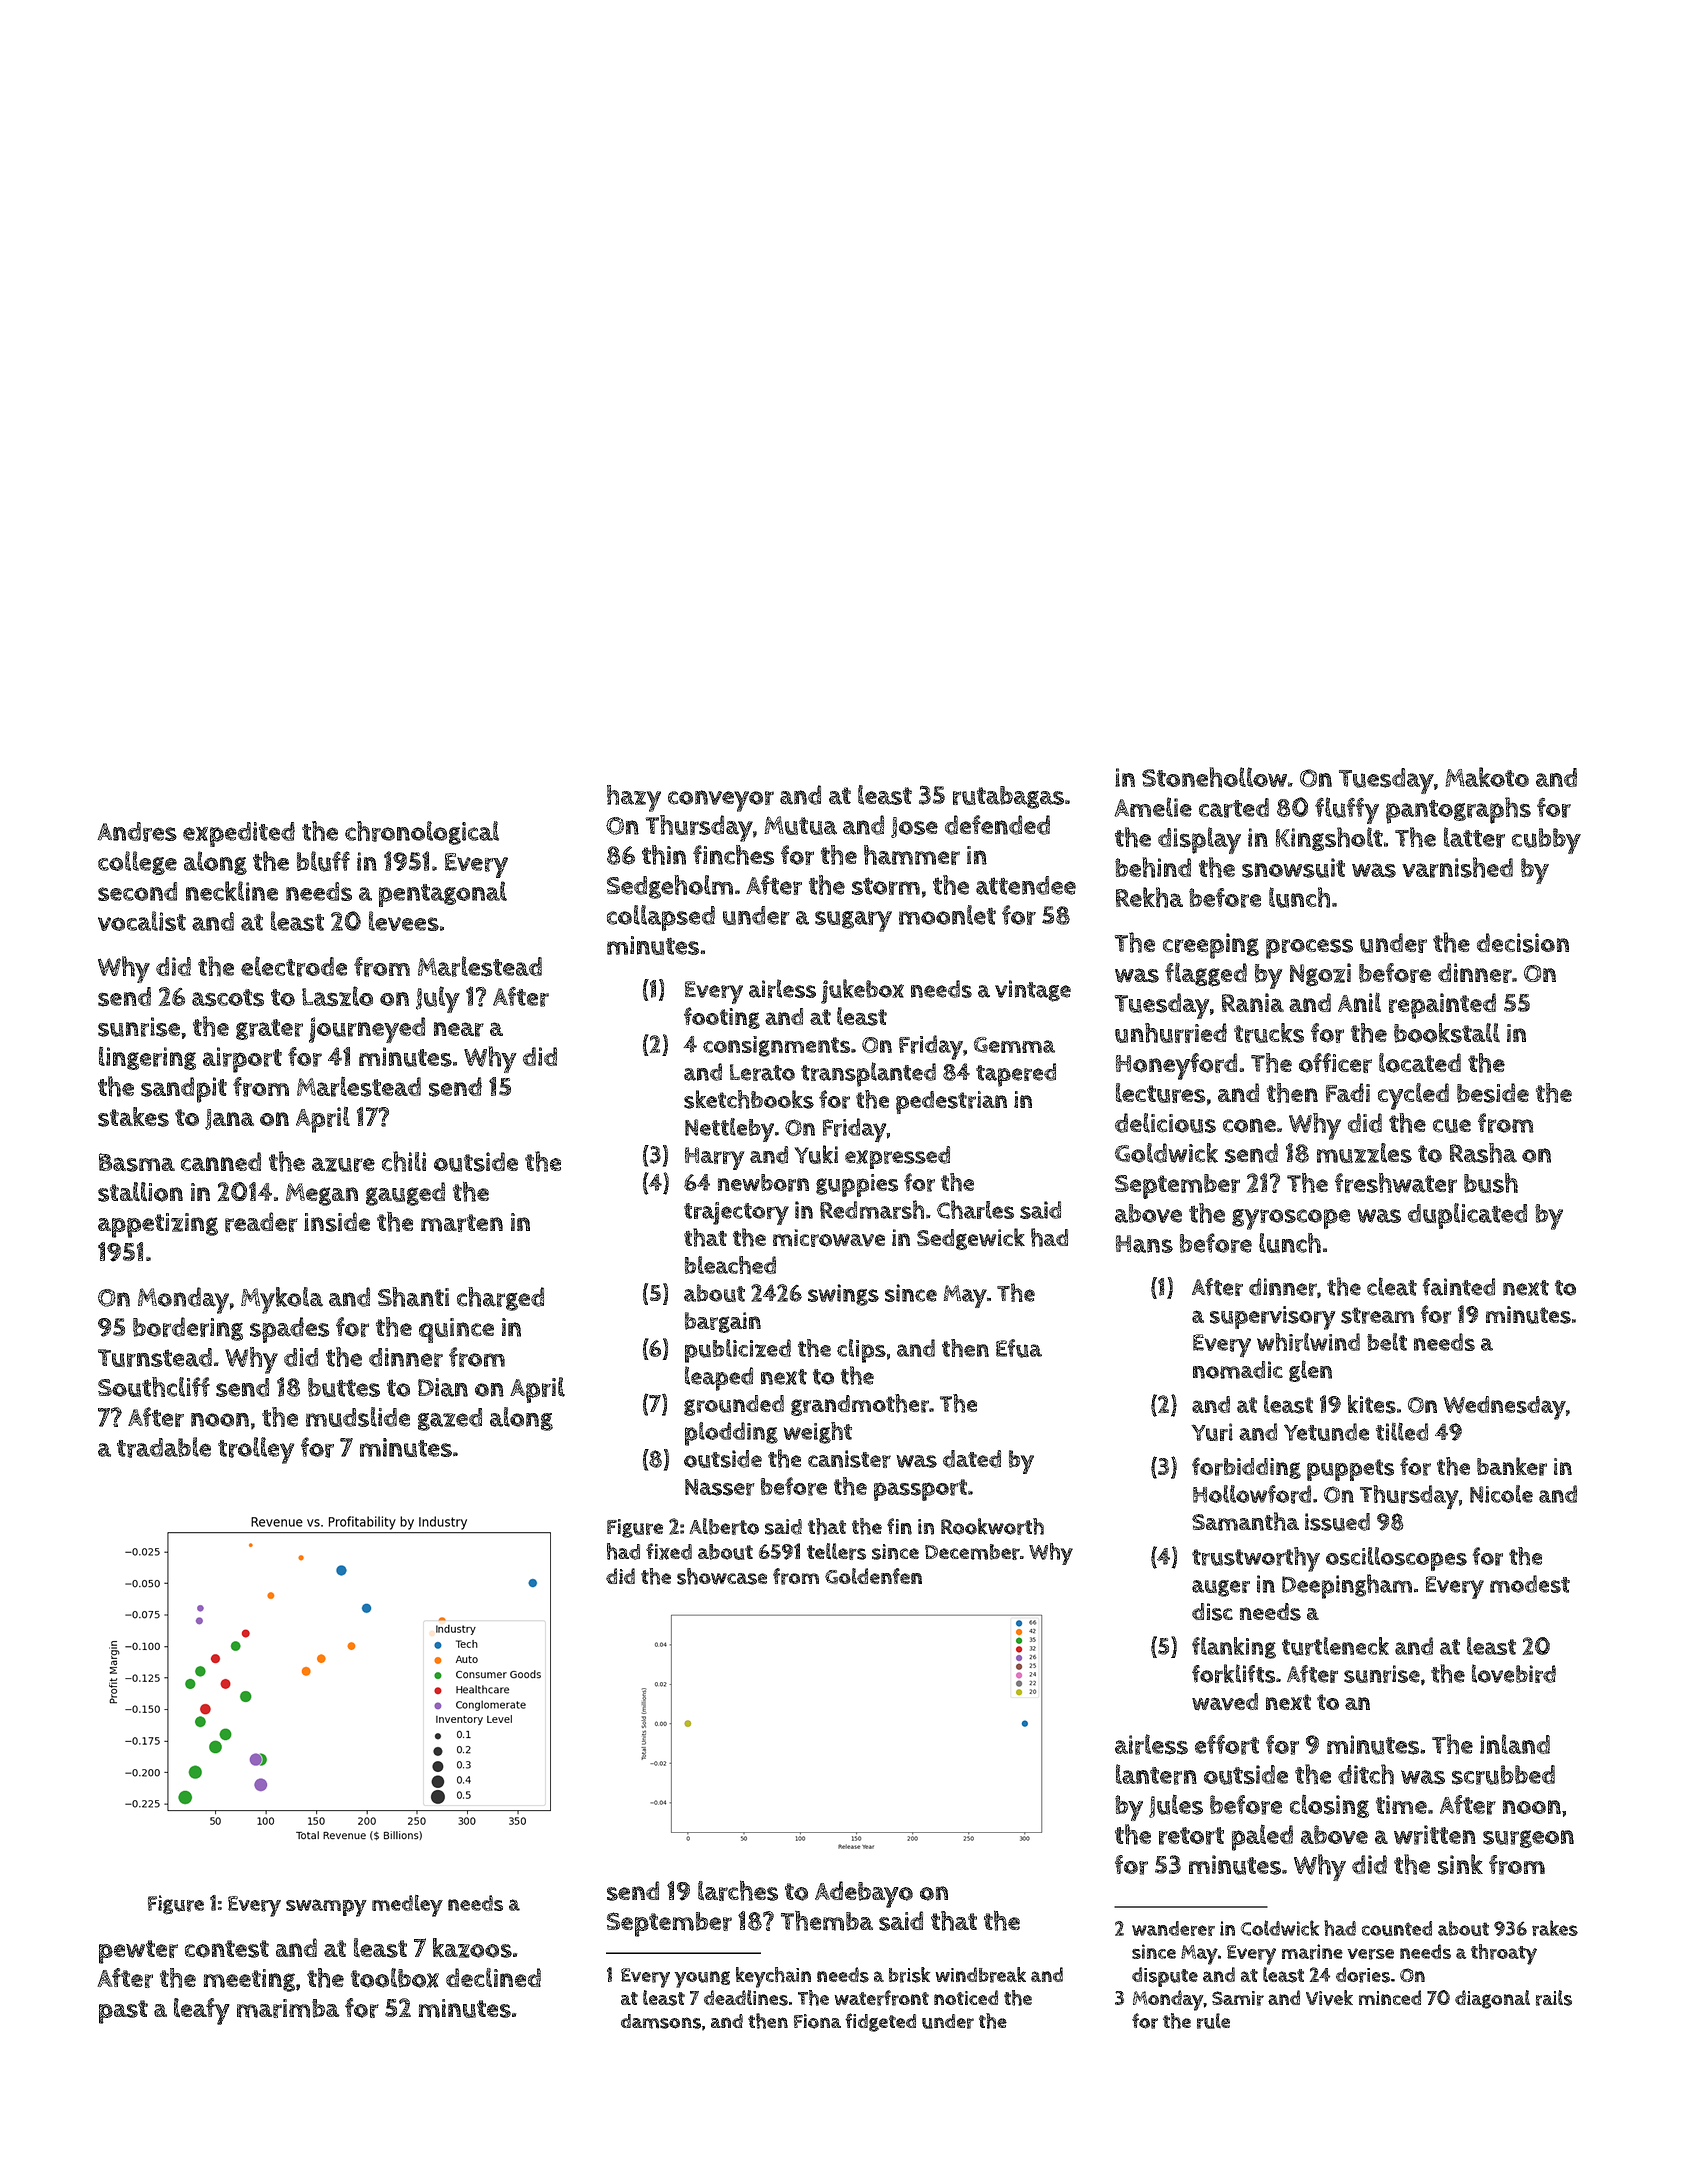 The width and height of the page is (1683, 2178). I want to click on keychain, so click(773, 1977).
